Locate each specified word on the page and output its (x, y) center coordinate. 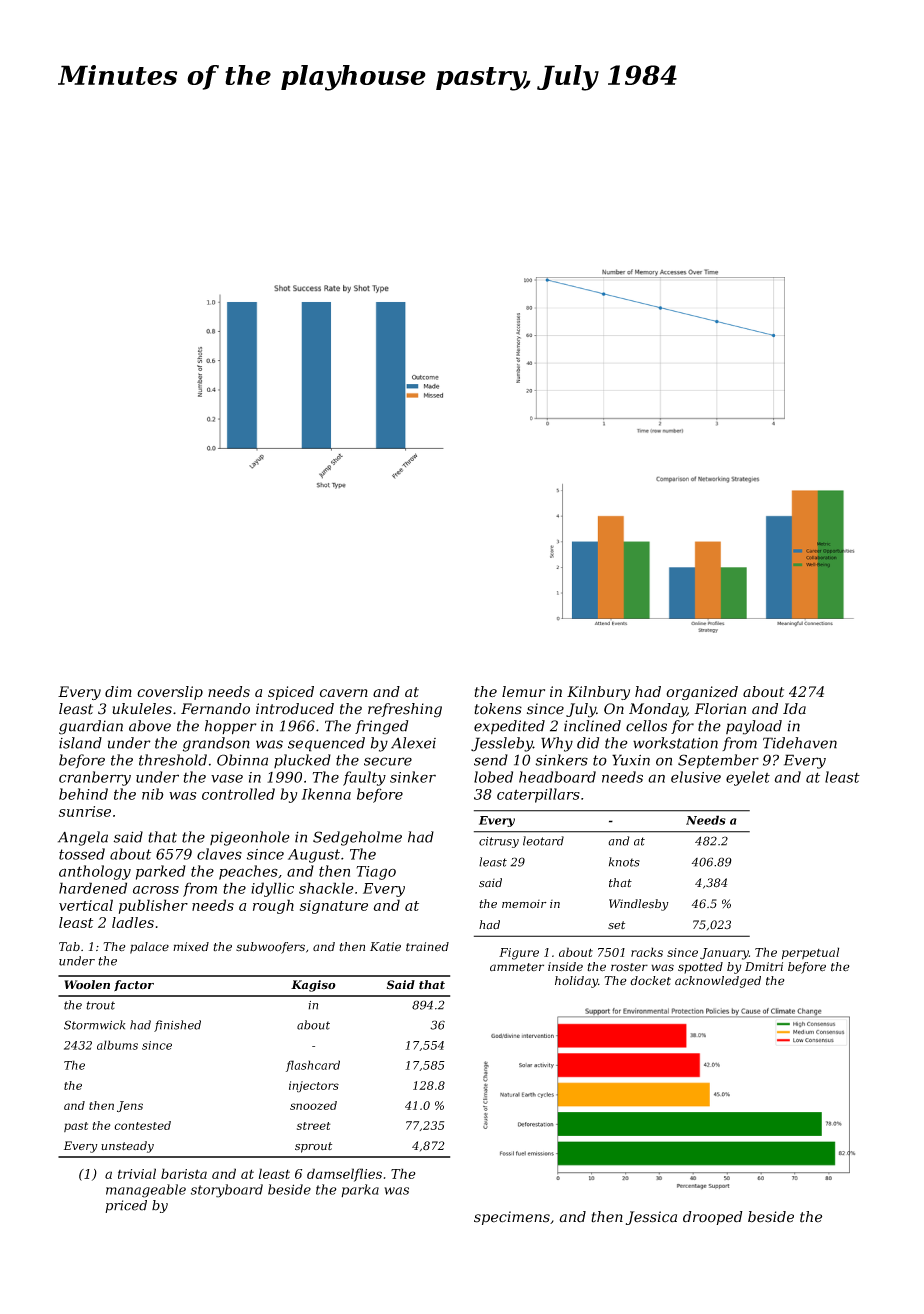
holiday (576, 982)
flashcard (313, 1066)
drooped (713, 1218)
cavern (344, 693)
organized (702, 693)
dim (118, 691)
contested (142, 1125)
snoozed (313, 1105)
